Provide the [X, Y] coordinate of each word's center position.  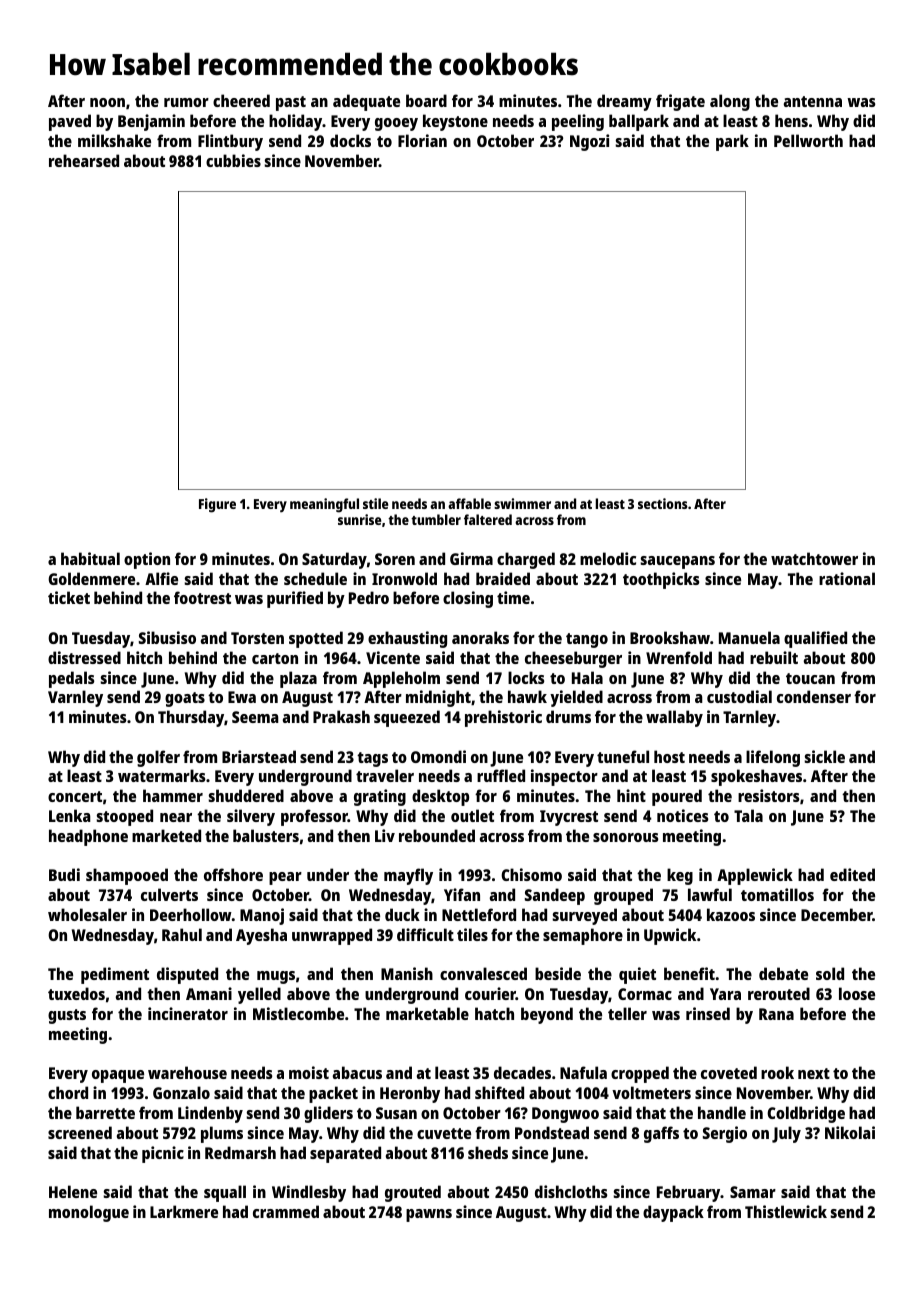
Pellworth [808, 140]
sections [663, 503]
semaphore [583, 936]
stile [375, 503]
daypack [673, 1213]
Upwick [670, 936]
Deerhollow [191, 914]
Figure [217, 505]
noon [107, 102]
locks [526, 677]
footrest [202, 597]
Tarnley [749, 718]
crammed [286, 1211]
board [426, 100]
